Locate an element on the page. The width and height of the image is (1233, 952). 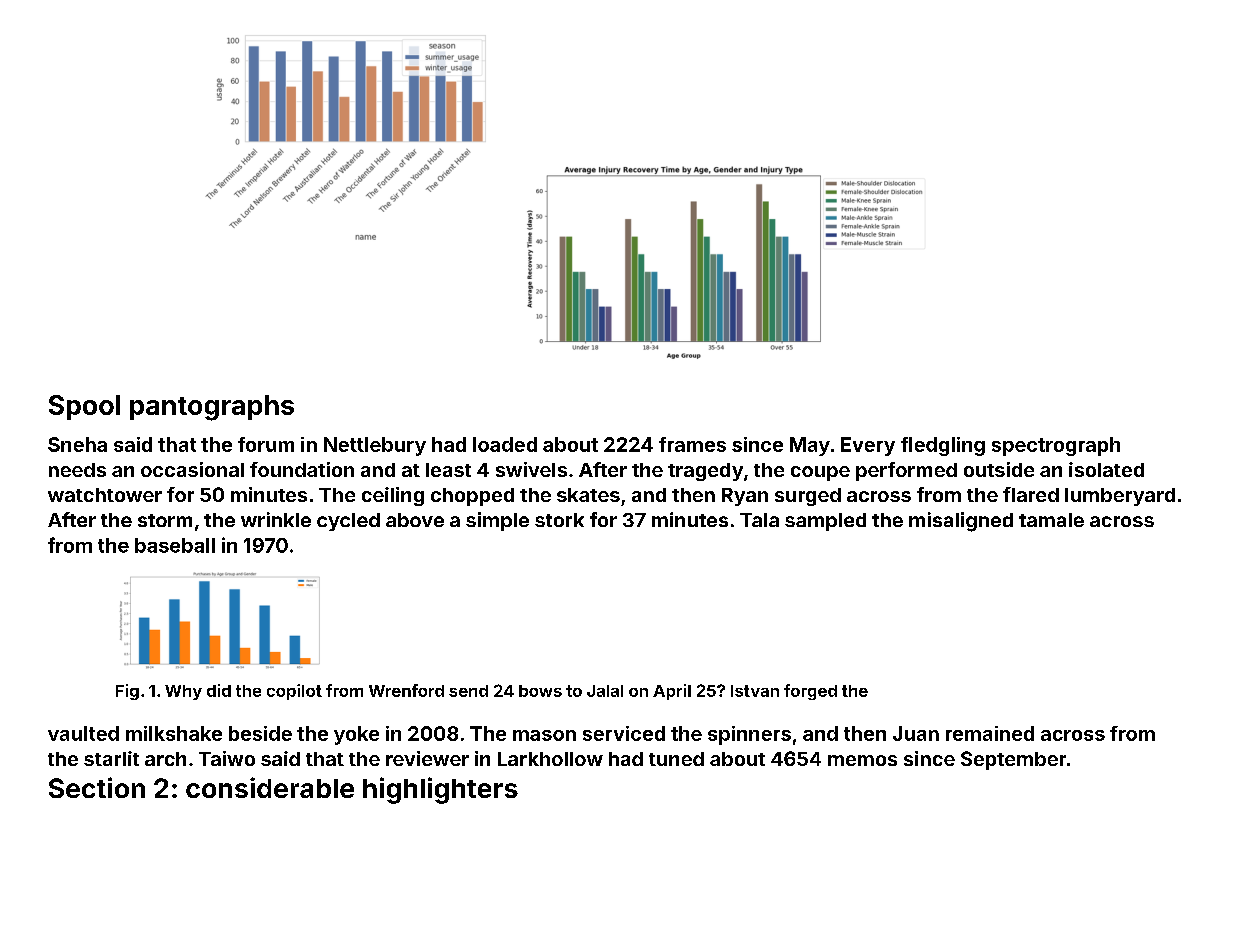
pantographs is located at coordinates (212, 408).
